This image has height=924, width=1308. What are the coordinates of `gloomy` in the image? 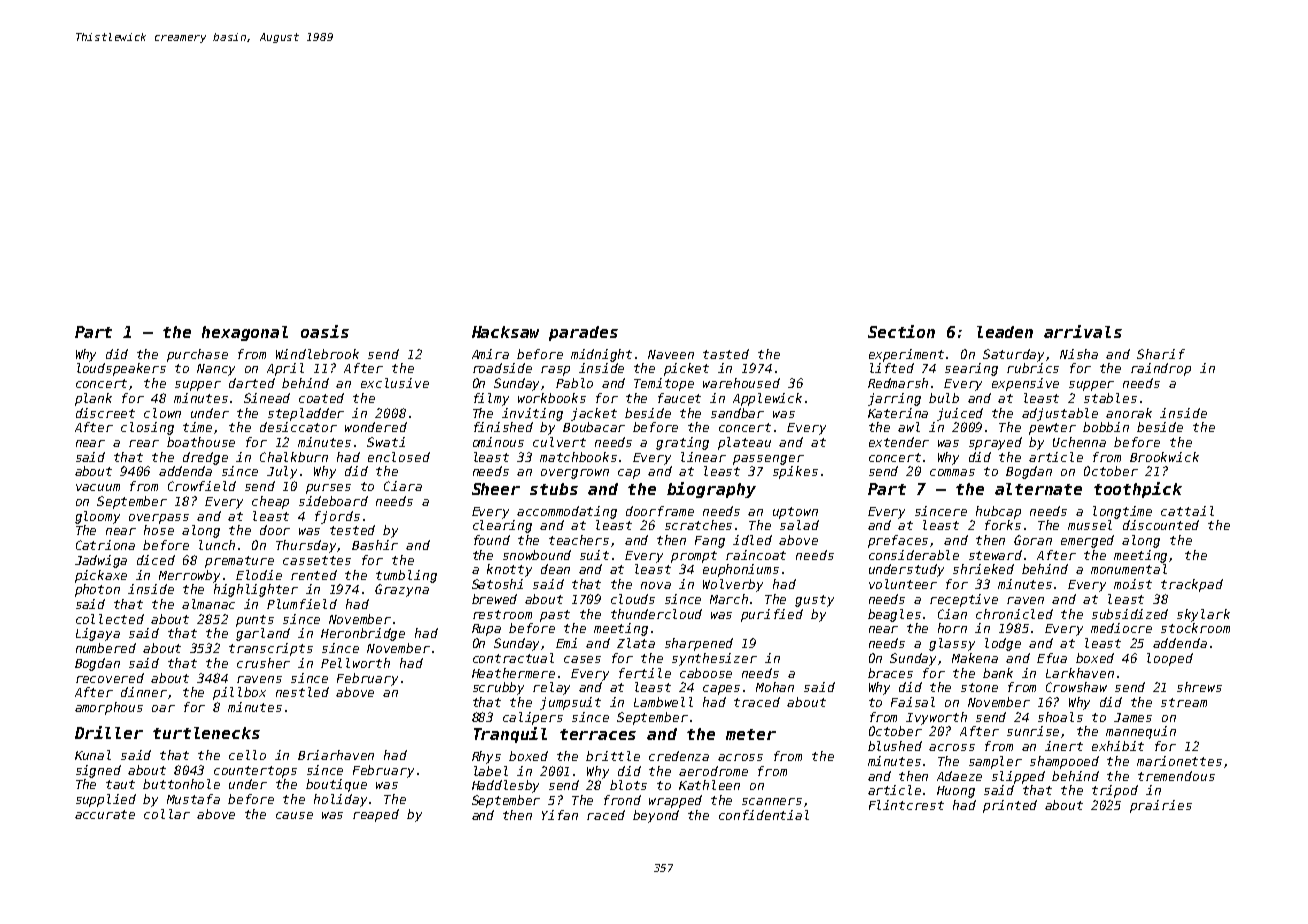 It's located at (97, 517).
